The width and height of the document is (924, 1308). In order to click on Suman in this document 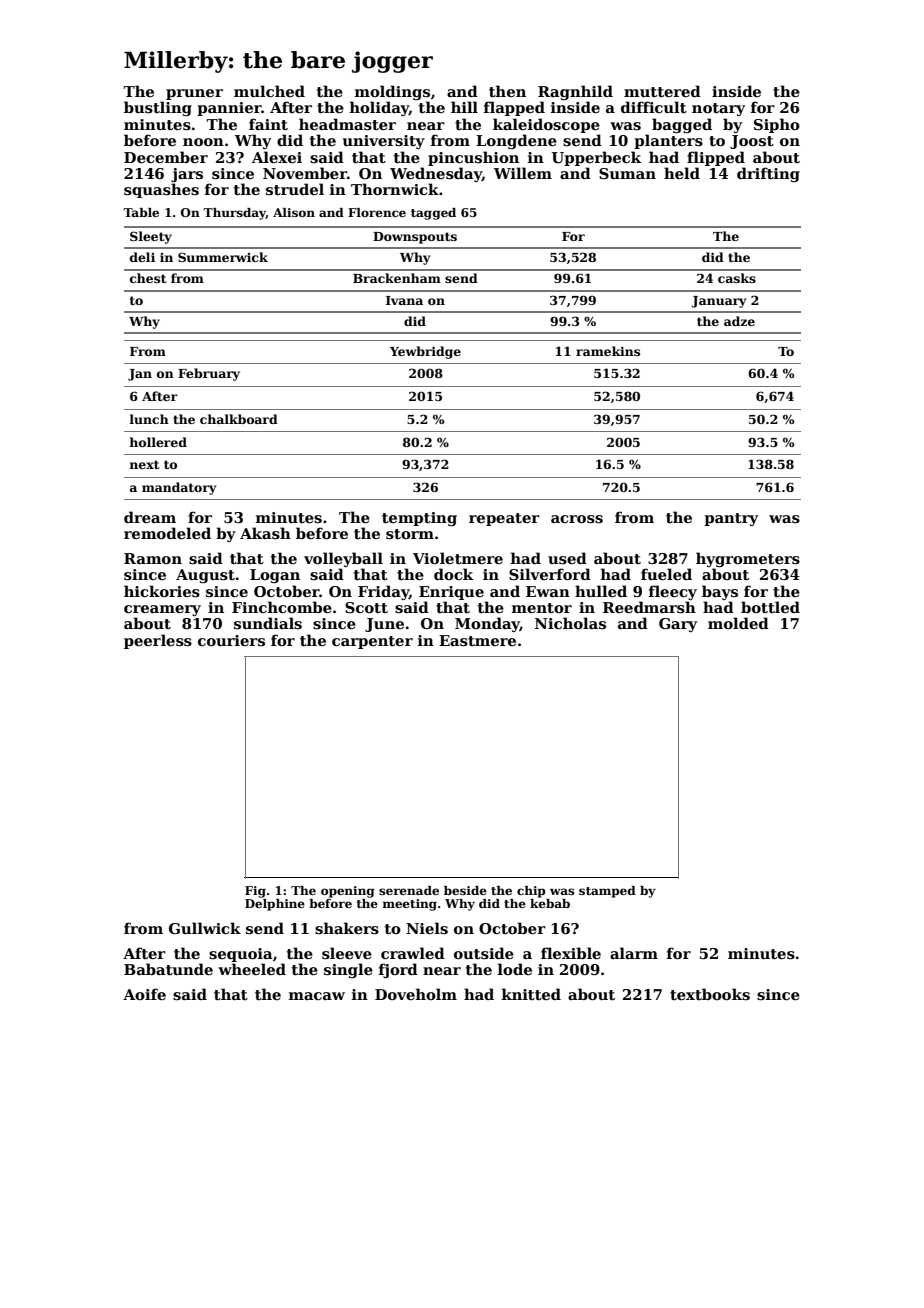, I will do `click(627, 173)`.
